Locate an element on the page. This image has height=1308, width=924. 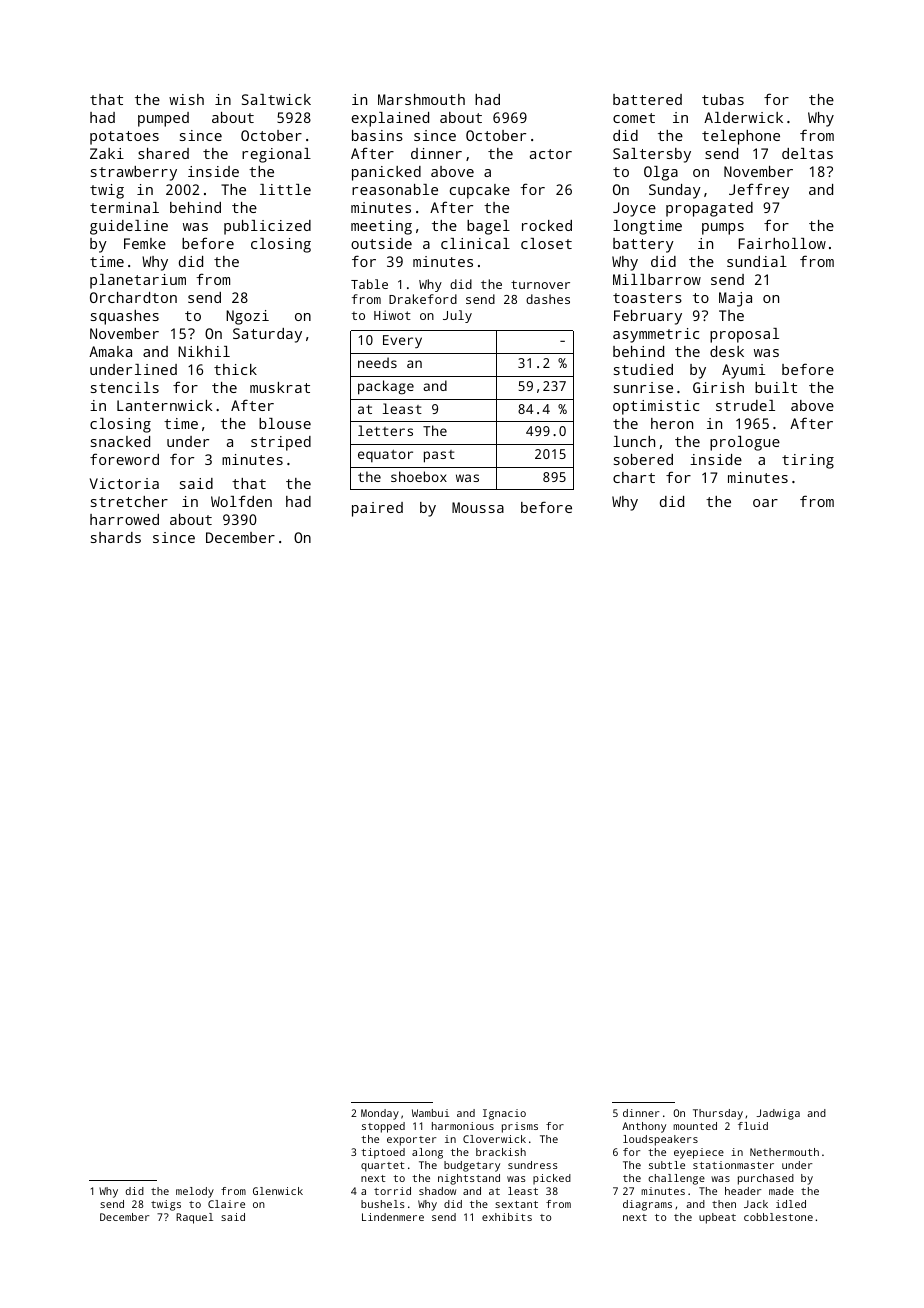
lunch is located at coordinates (634, 441).
